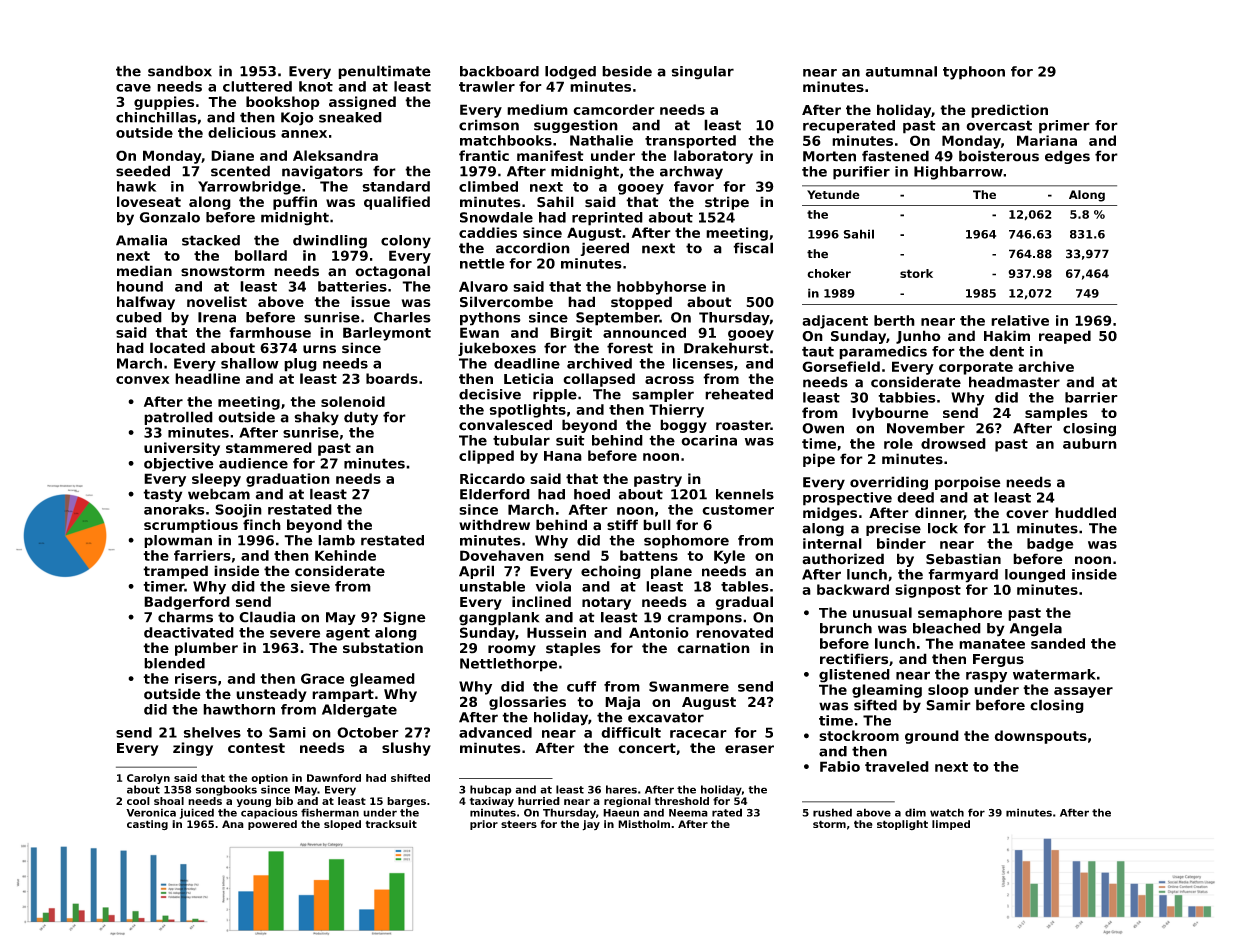 The image size is (1233, 952). Describe the element at coordinates (189, 632) in the screenshot. I see `deactivated` at that location.
